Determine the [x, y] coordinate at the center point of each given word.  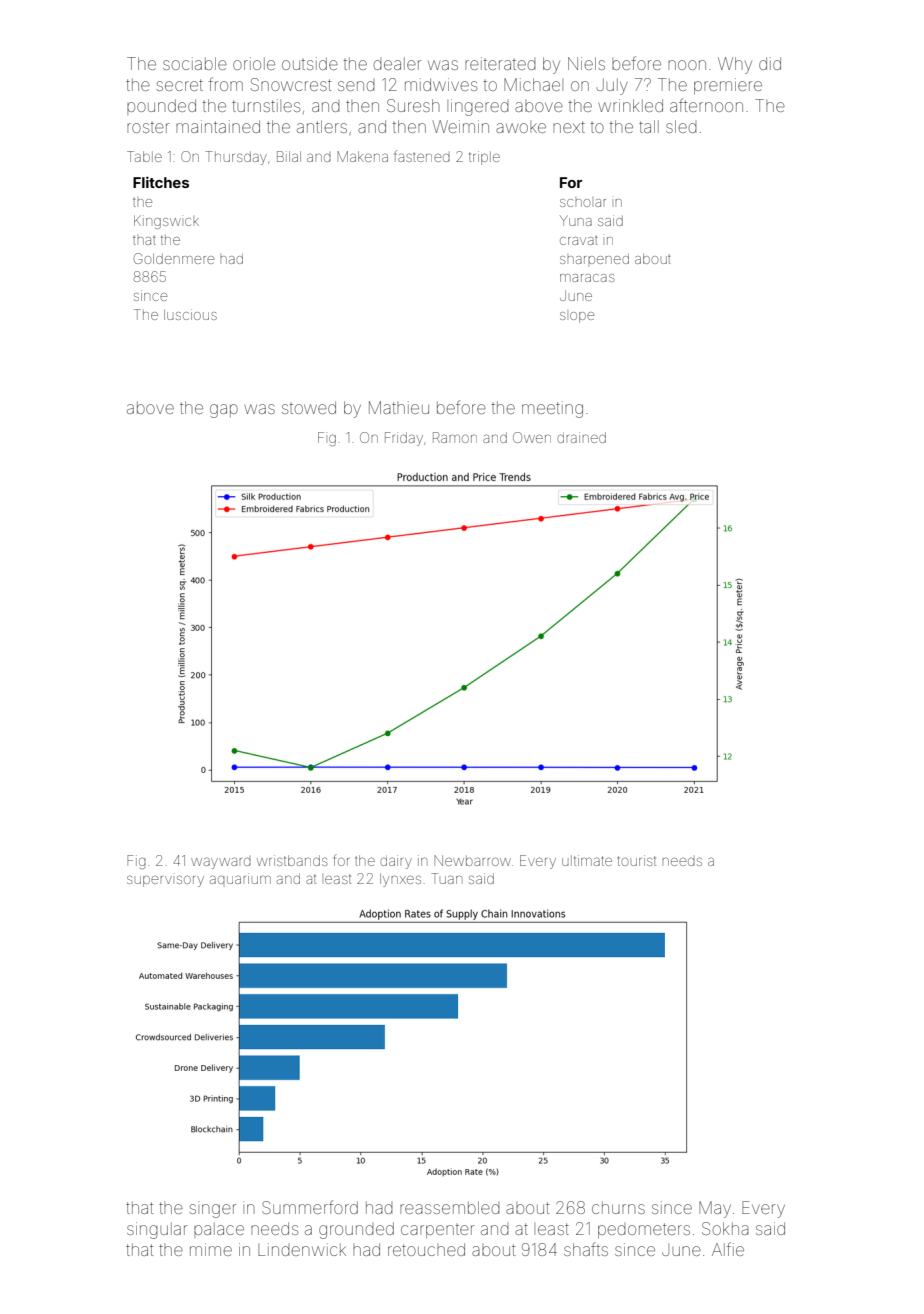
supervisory [165, 881]
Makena [362, 156]
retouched [426, 1249]
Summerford [310, 1207]
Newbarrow [472, 860]
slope [577, 317]
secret [180, 85]
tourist [637, 860]
